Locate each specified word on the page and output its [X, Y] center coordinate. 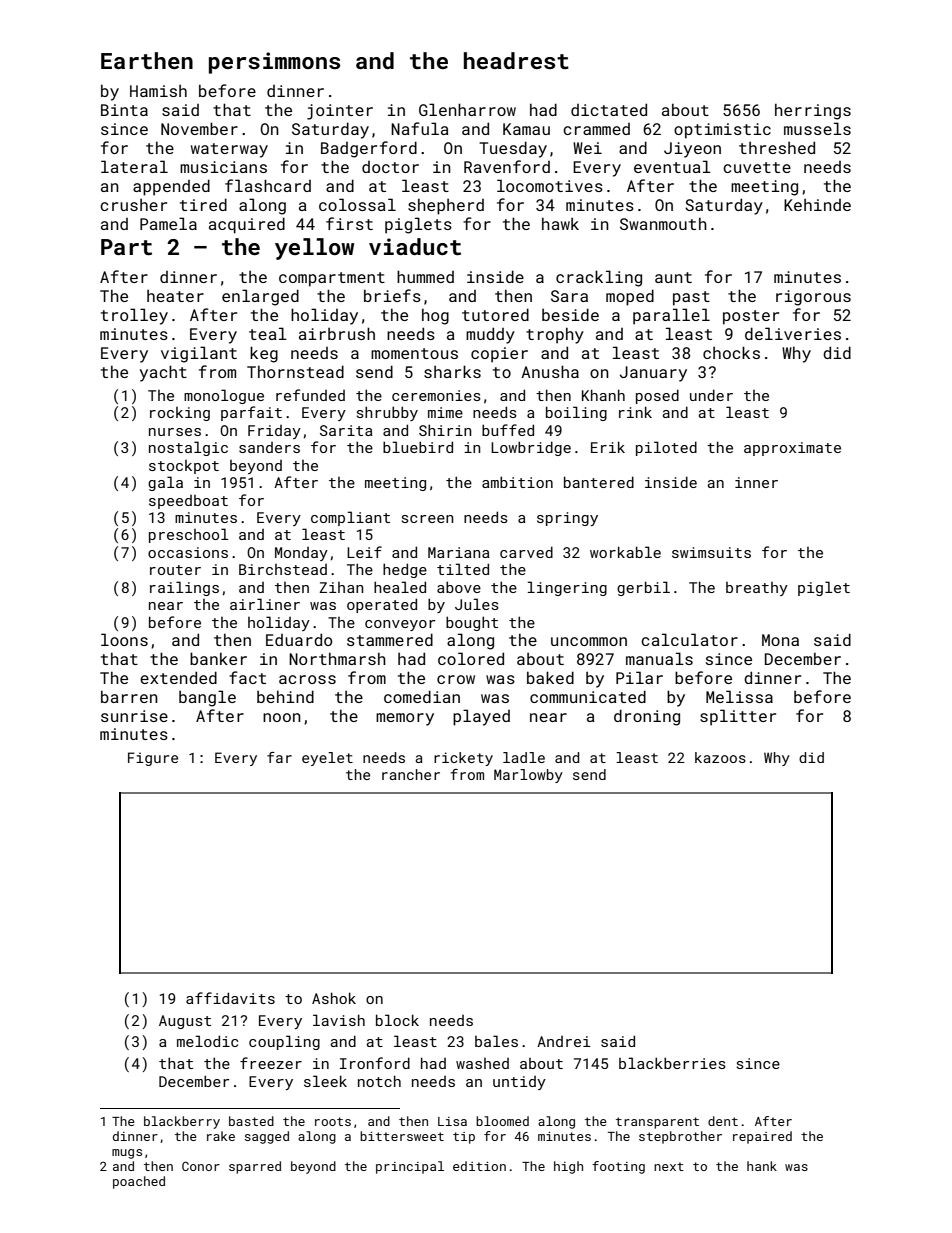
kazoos [720, 757]
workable [625, 552]
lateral [134, 166]
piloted [666, 448]
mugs [127, 1154]
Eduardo [299, 639]
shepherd [446, 207]
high [568, 1167]
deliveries [793, 333]
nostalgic [188, 448]
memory [405, 719]
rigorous [813, 298]
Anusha [550, 371]
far [279, 757]
